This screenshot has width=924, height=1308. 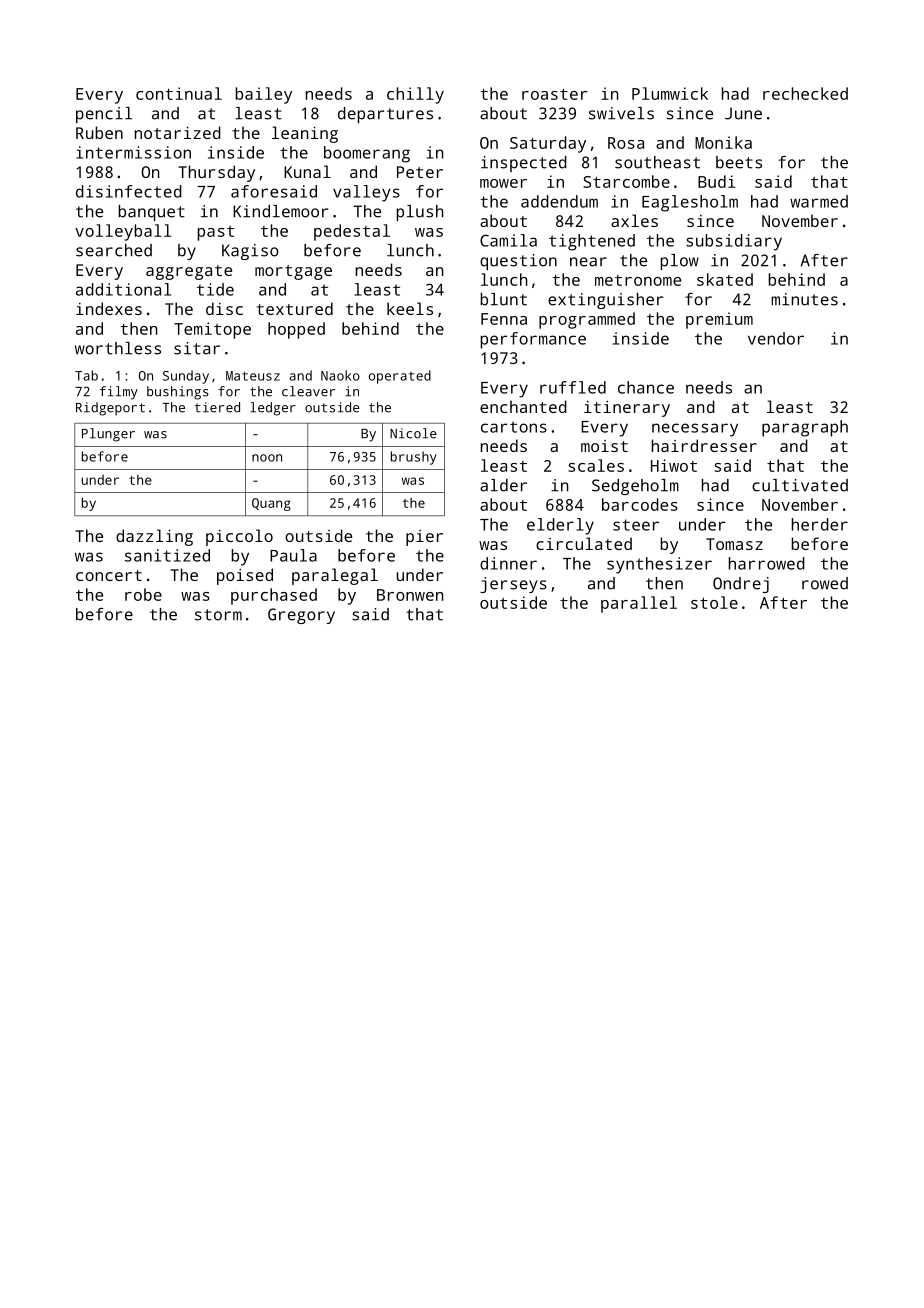 What do you see at coordinates (263, 95) in the screenshot?
I see `bailey` at bounding box center [263, 95].
